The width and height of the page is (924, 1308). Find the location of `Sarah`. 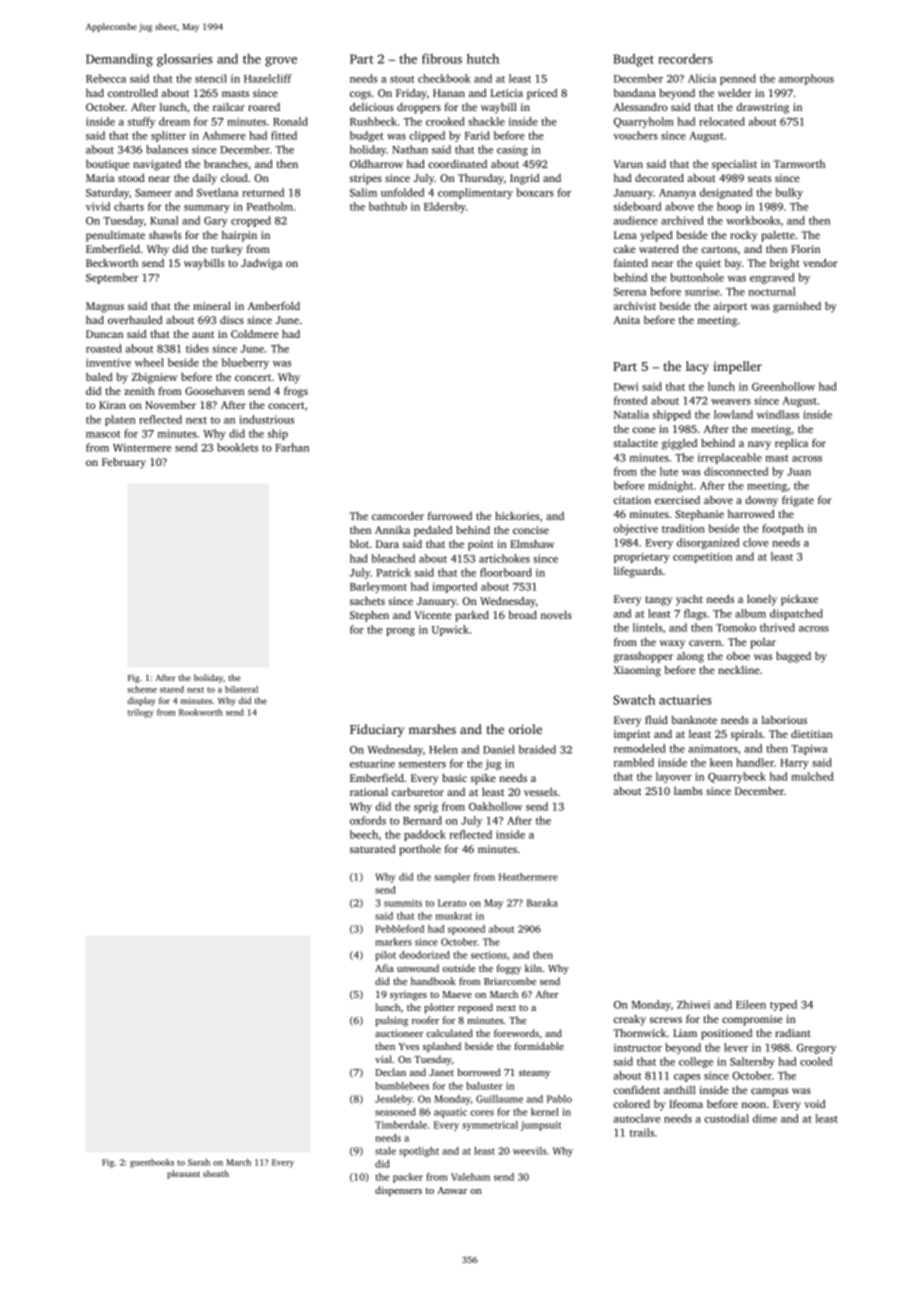

Sarah is located at coordinates (199, 1162).
